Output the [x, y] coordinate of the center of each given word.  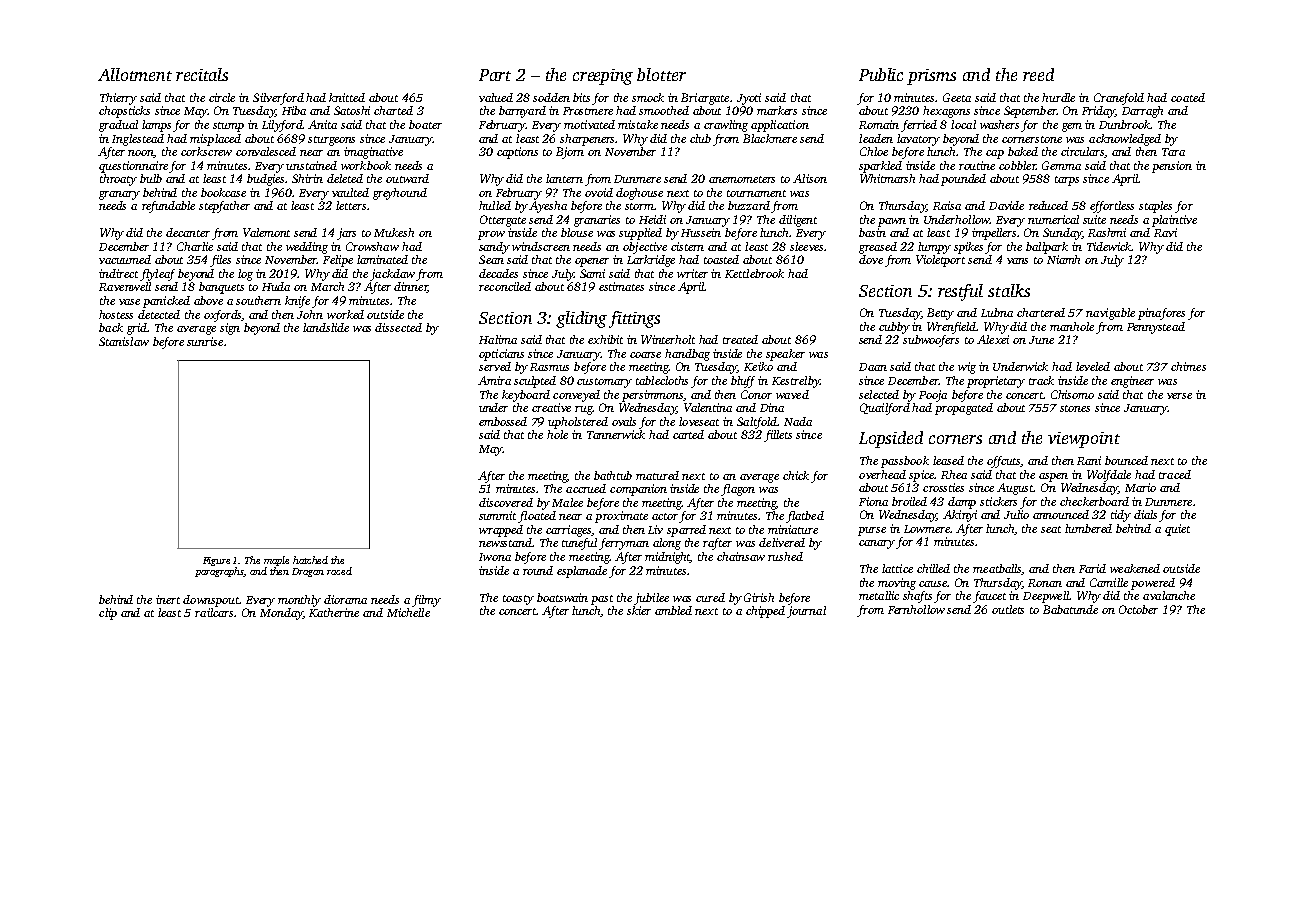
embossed [503, 421]
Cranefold [1119, 99]
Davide [1006, 205]
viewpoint [1084, 440]
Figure [216, 561]
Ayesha [548, 207]
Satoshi [352, 110]
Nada [798, 421]
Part [495, 75]
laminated [382, 259]
